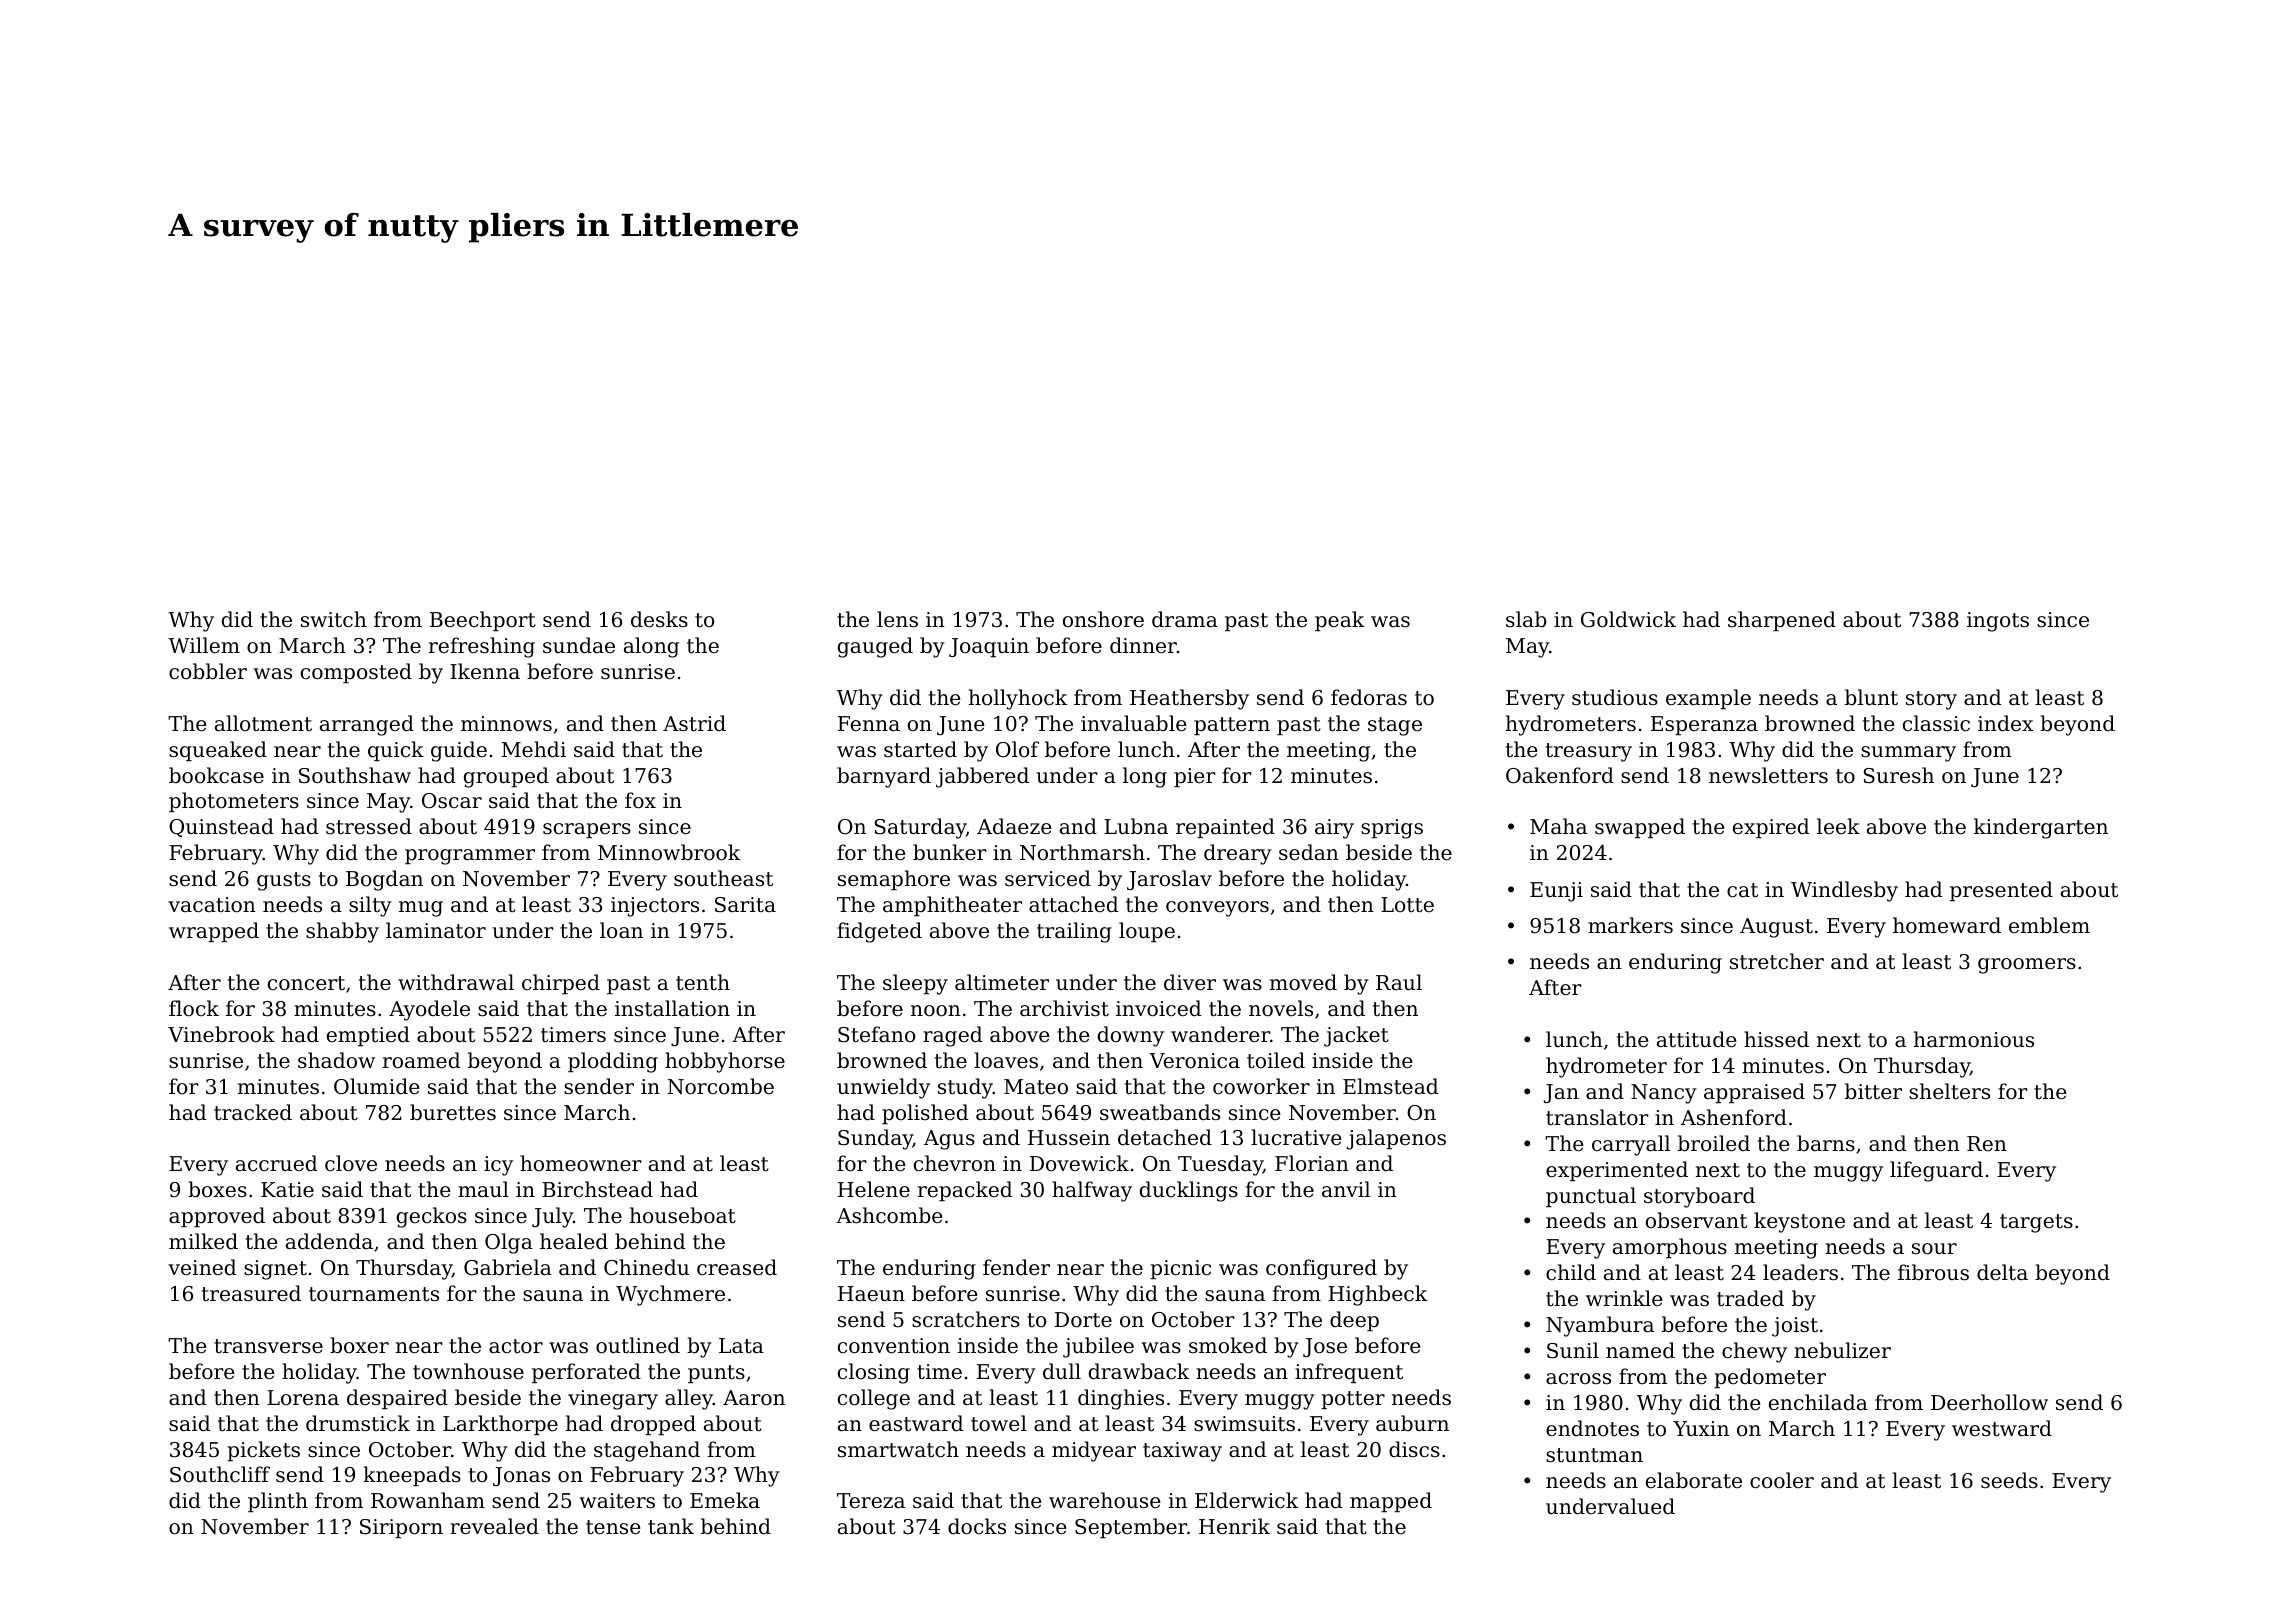 The width and height of the image is (2292, 1620). I want to click on groomers, so click(2027, 966).
